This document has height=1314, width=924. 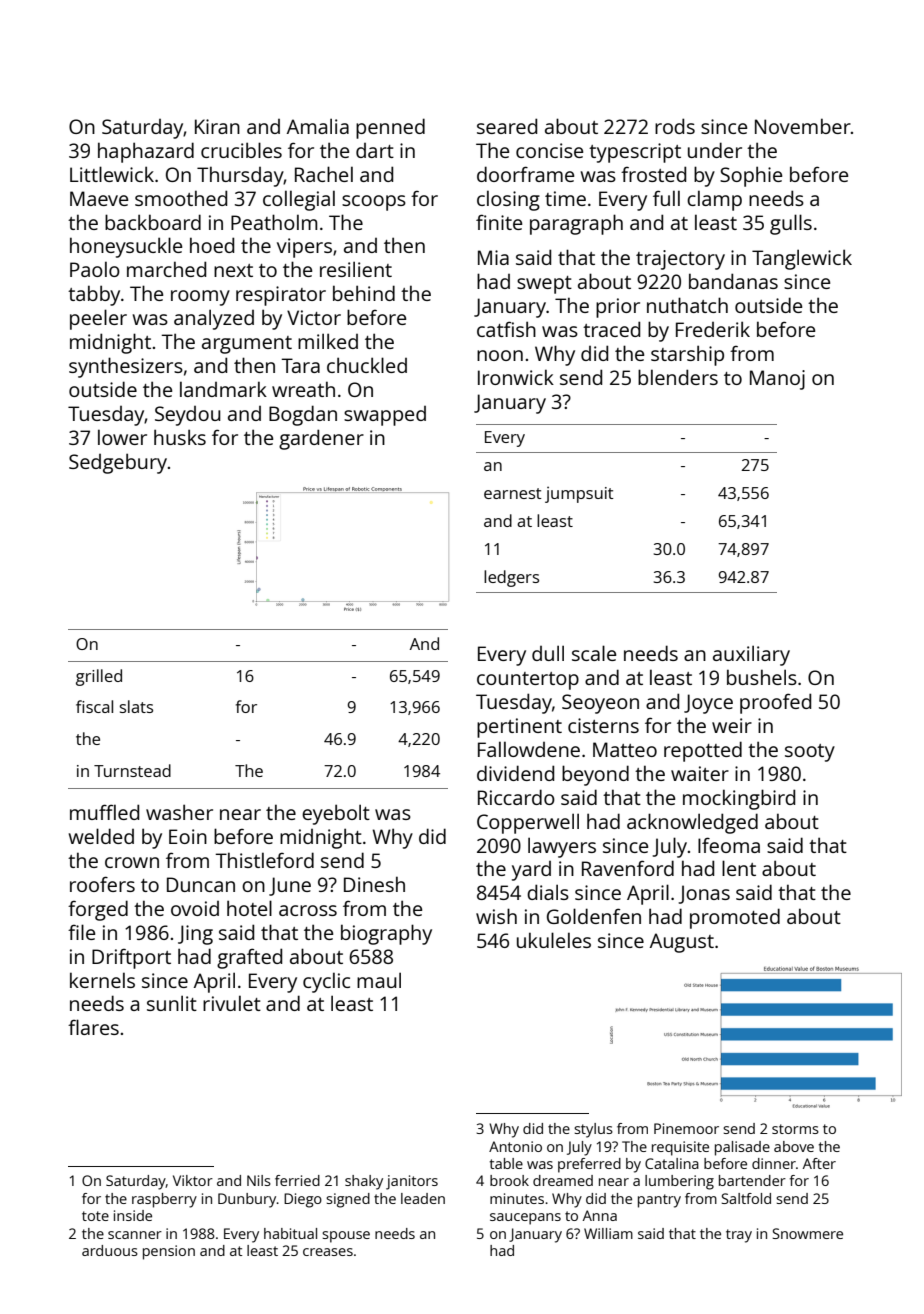 I want to click on acknowledged, so click(x=692, y=823).
